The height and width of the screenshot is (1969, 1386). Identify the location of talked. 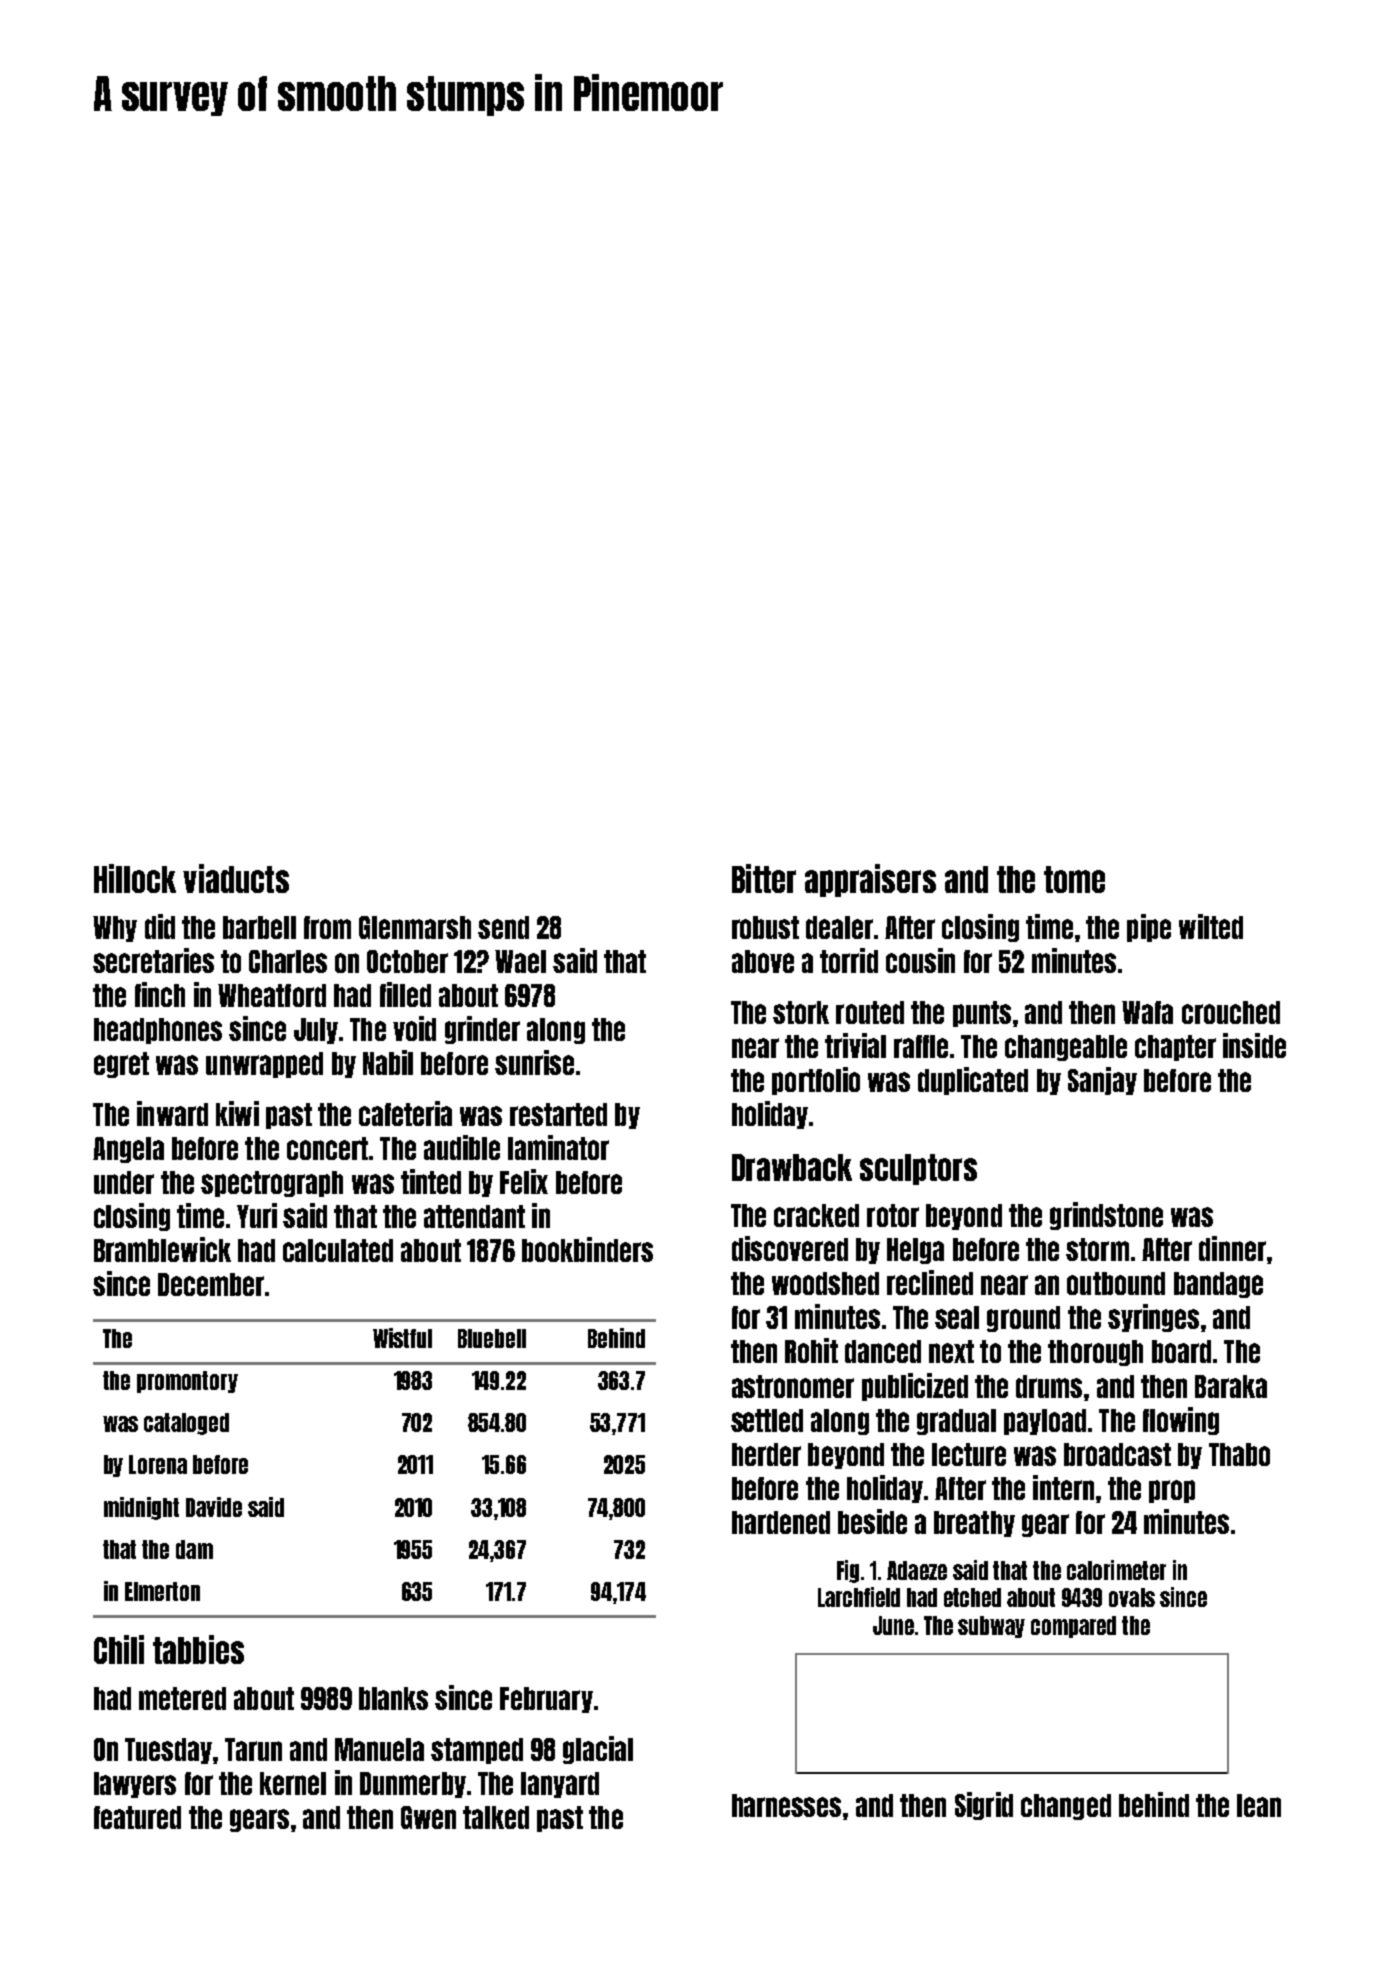
(496, 1817).
